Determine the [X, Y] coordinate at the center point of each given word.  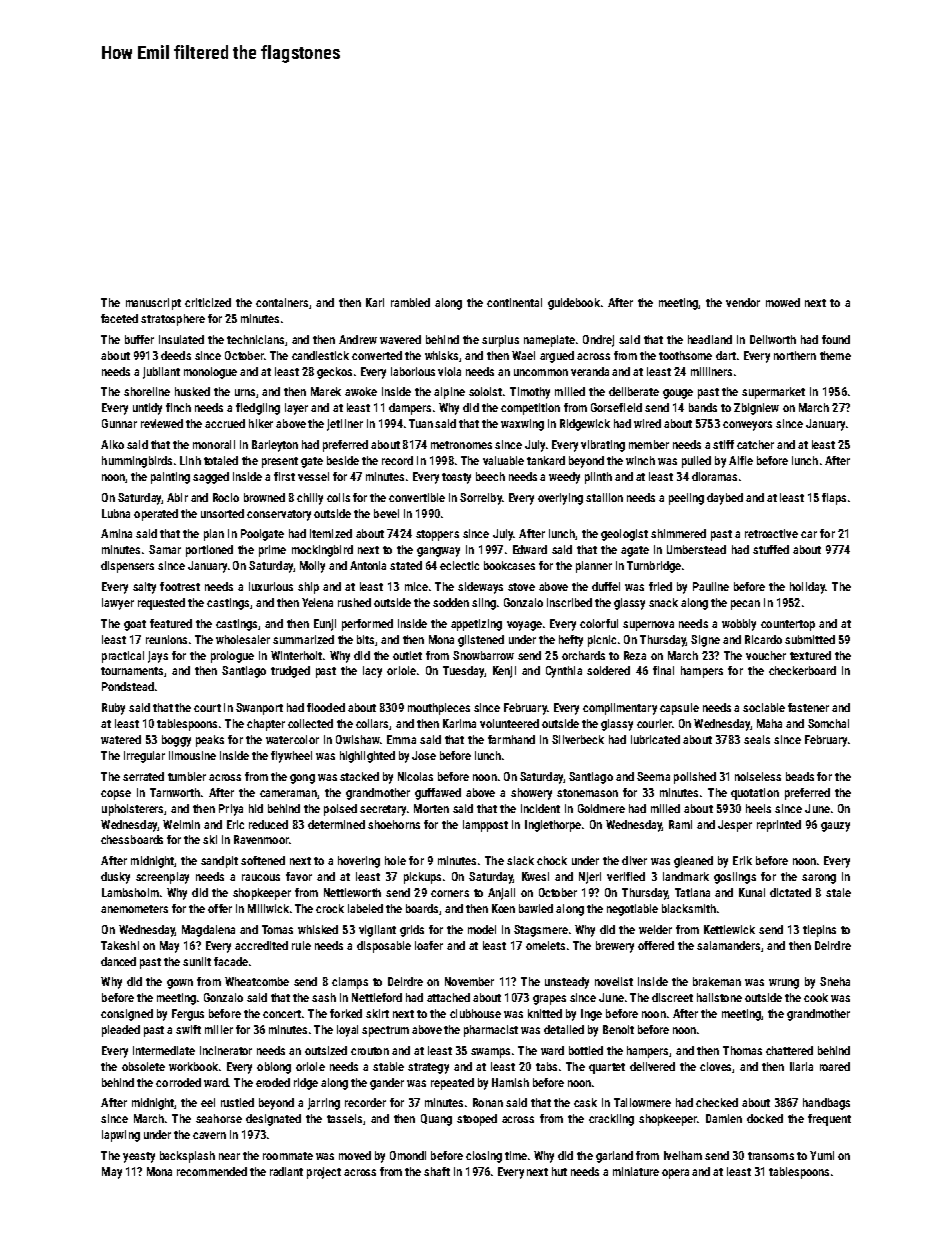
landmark [686, 876]
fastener [808, 707]
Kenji [504, 672]
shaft [437, 1171]
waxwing [522, 425]
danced [118, 961]
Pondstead [128, 686]
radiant [286, 1171]
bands [703, 407]
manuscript [153, 304]
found [836, 339]
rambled [410, 302]
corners [450, 893]
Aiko [112, 444]
